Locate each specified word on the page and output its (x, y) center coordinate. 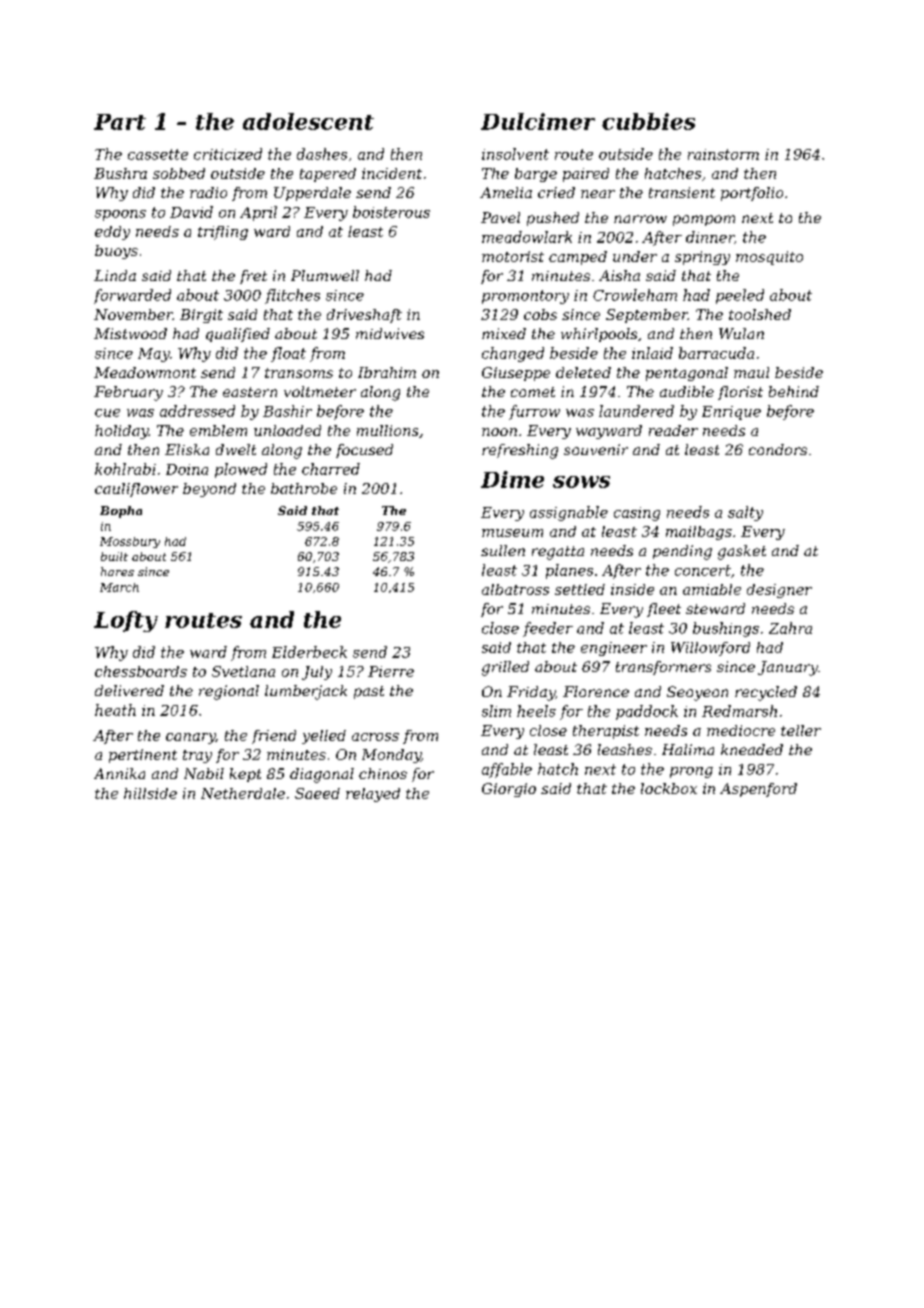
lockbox (669, 788)
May (154, 355)
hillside (150, 793)
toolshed (760, 314)
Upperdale (312, 194)
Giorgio (509, 790)
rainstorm (723, 154)
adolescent (308, 121)
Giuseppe (516, 374)
